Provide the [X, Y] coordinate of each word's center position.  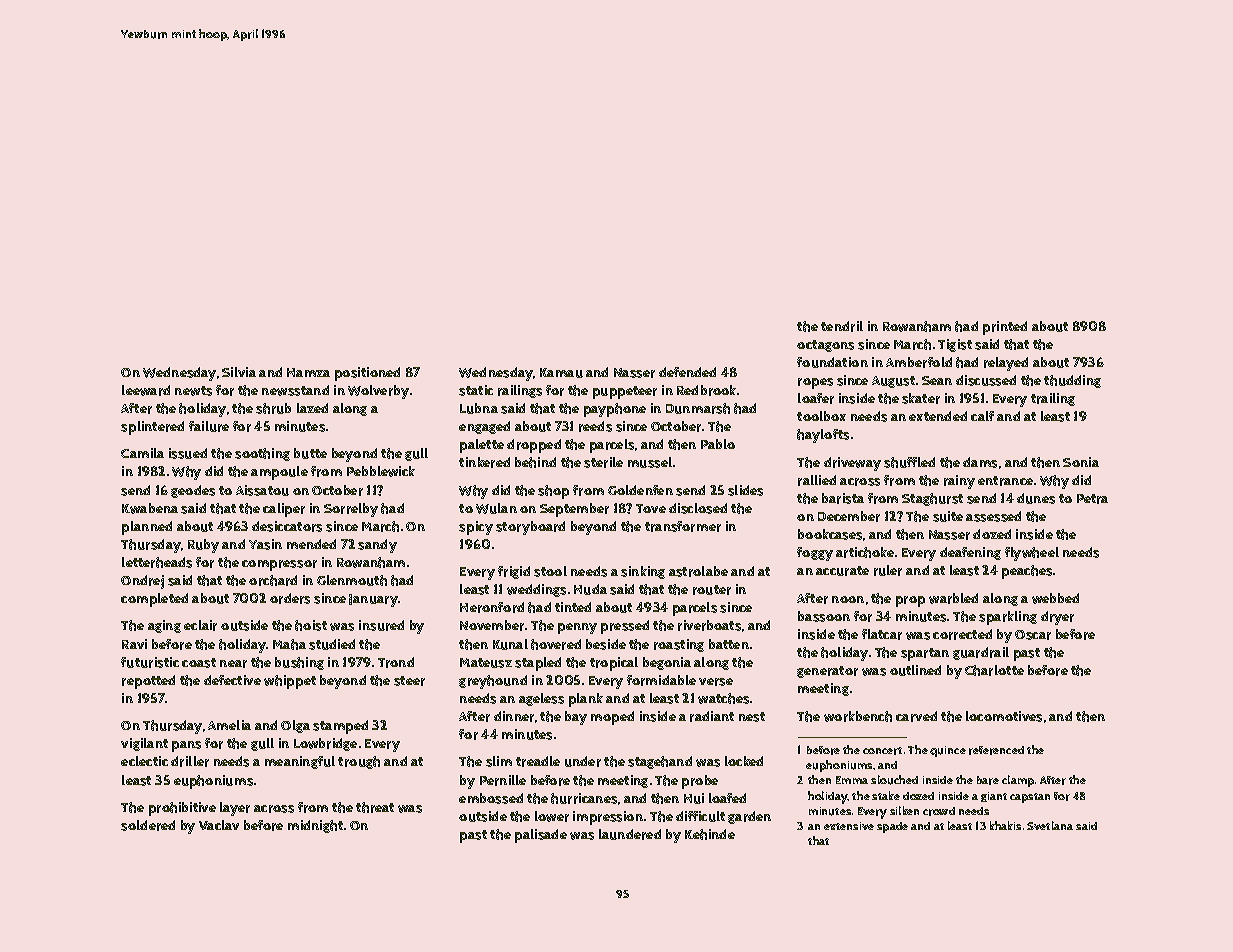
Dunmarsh [698, 408]
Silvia [239, 372]
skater [921, 398]
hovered [556, 644]
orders [290, 598]
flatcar [882, 634]
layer [235, 809]
